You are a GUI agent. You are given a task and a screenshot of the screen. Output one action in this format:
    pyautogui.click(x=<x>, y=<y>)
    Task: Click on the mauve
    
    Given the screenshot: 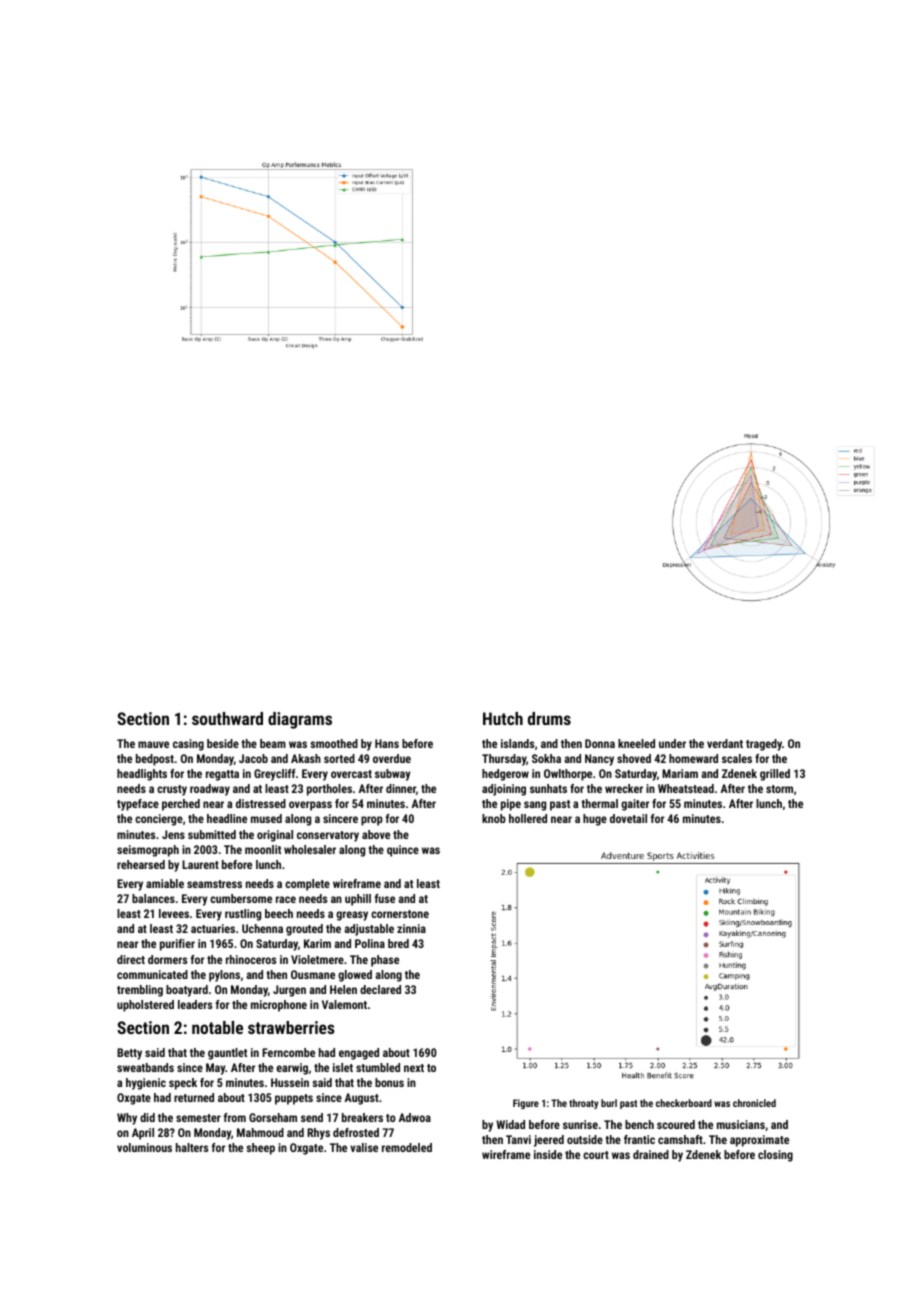 What is the action you would take?
    pyautogui.click(x=153, y=744)
